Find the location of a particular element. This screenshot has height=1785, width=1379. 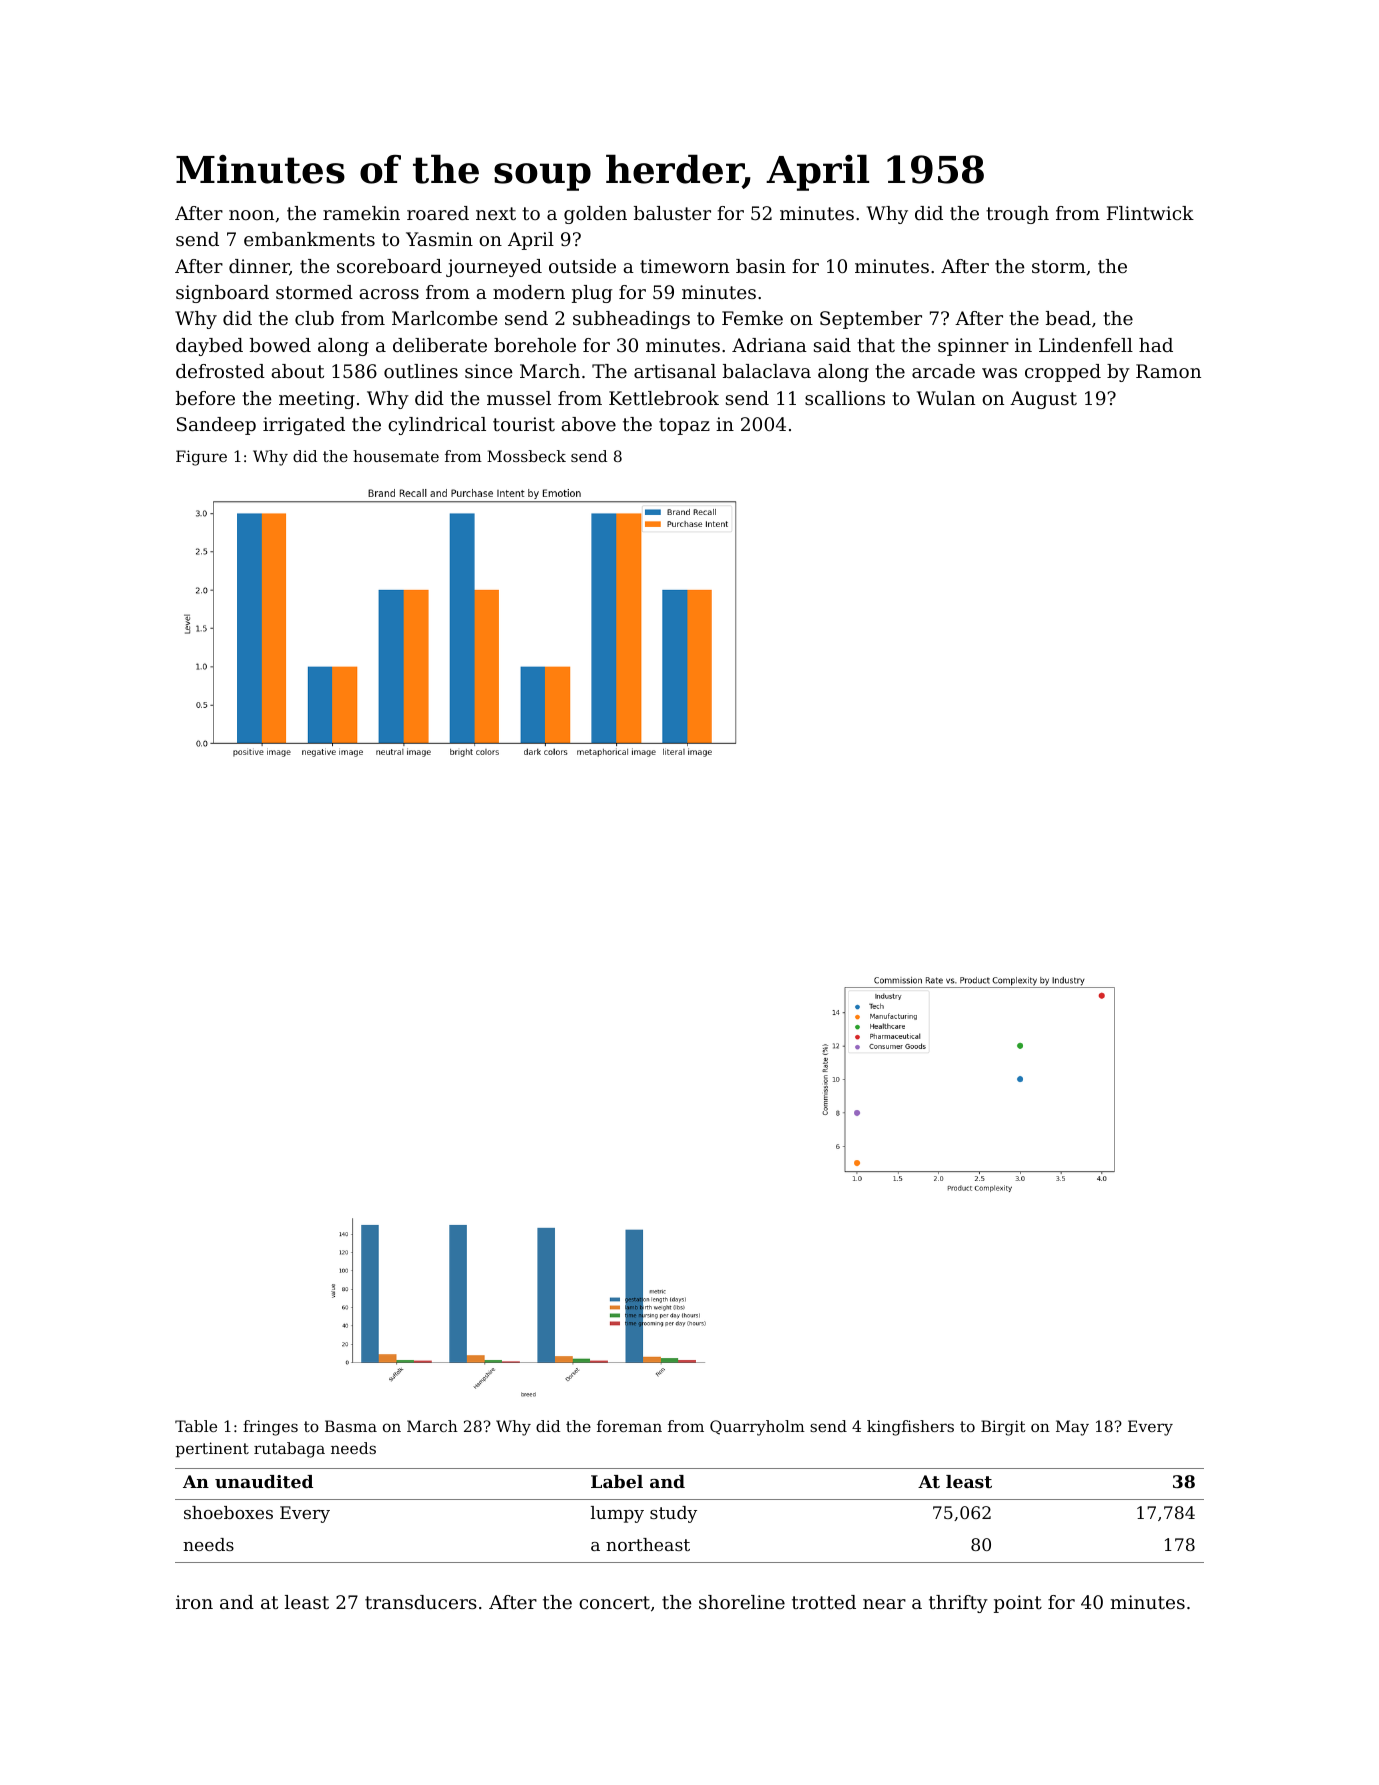

borehole is located at coordinates (535, 345).
